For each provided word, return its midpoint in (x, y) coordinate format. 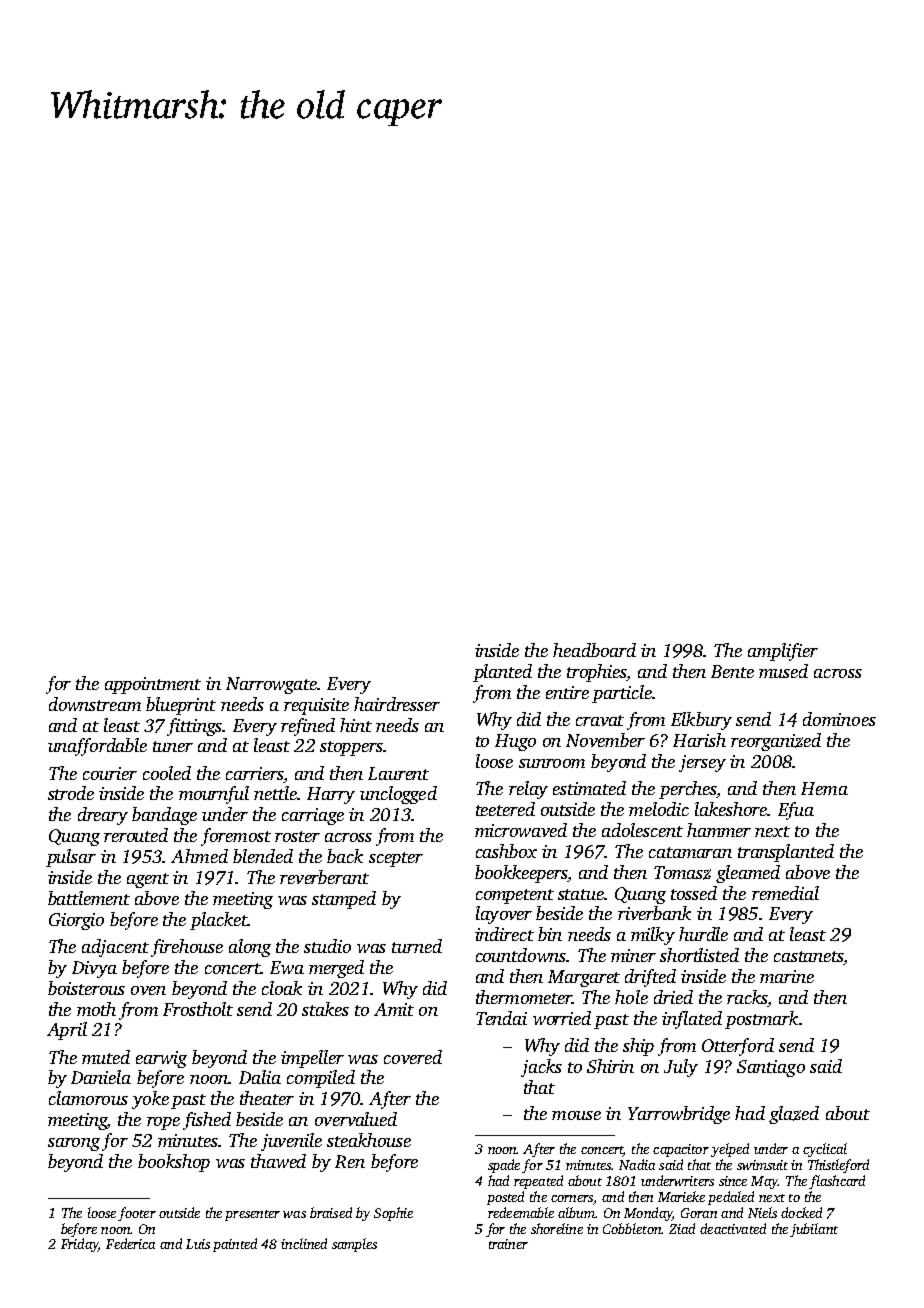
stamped (344, 900)
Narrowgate (271, 685)
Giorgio (76, 921)
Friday (79, 1245)
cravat (600, 720)
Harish (699, 740)
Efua (796, 811)
